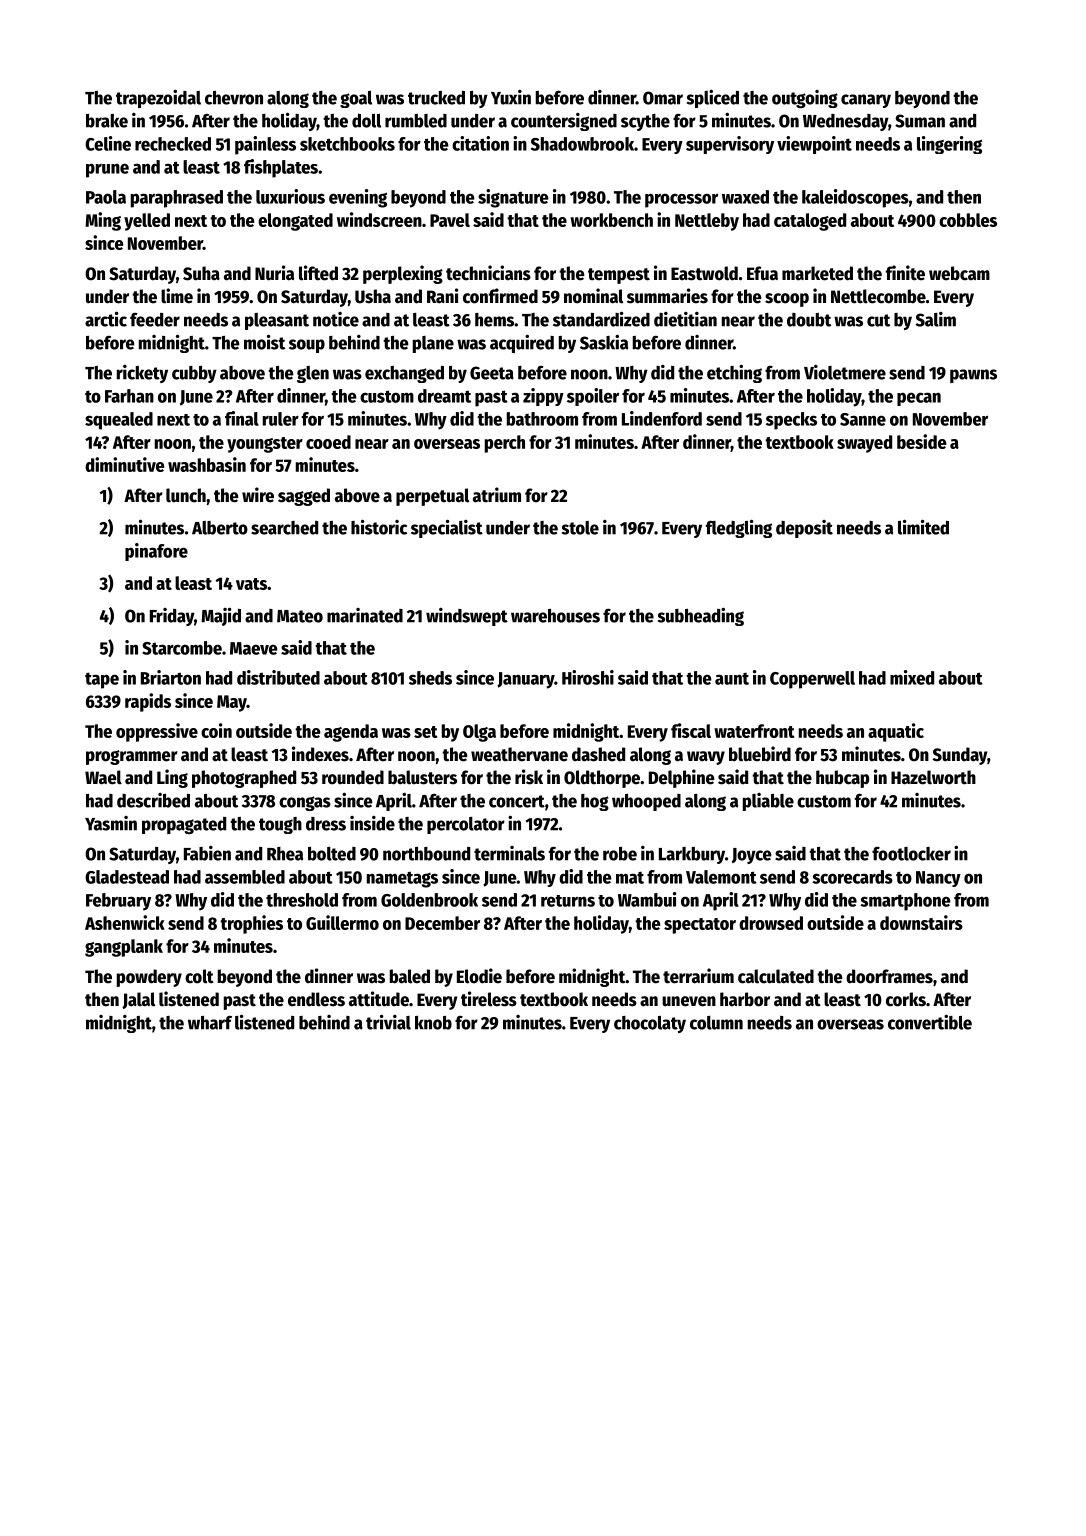  What do you see at coordinates (906, 999) in the document?
I see `corks` at bounding box center [906, 999].
